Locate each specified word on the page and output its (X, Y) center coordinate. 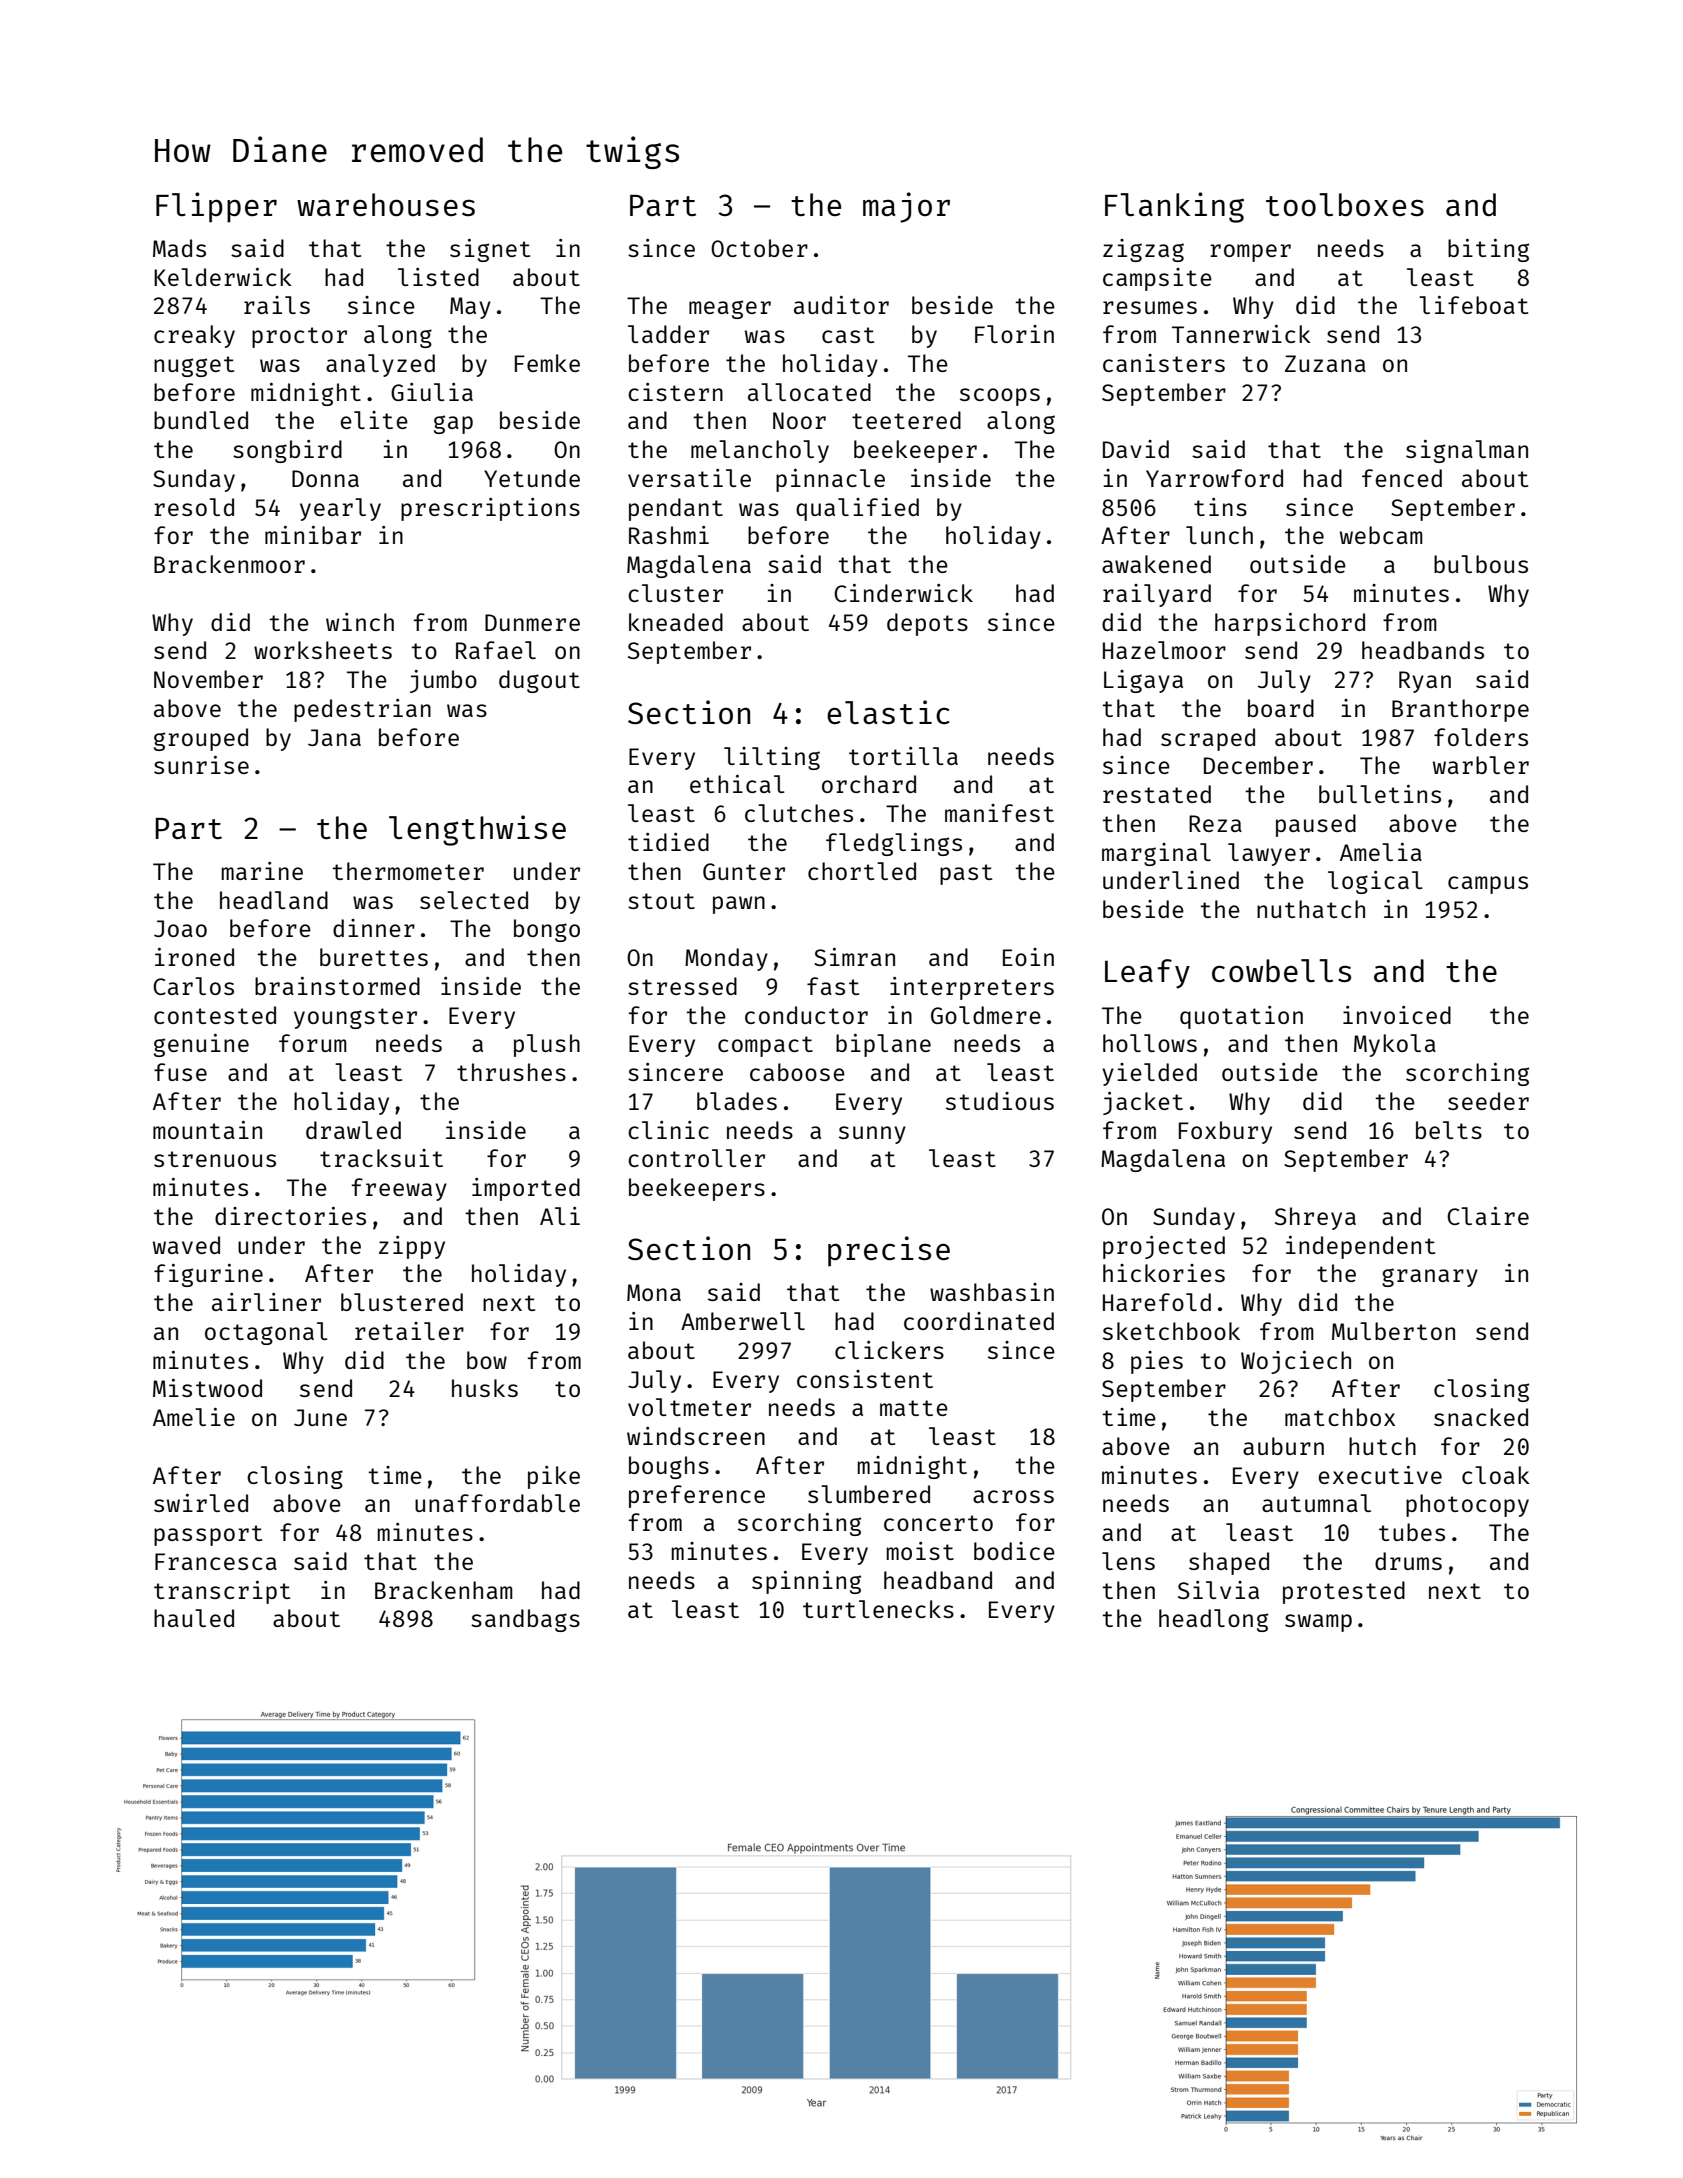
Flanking (1174, 207)
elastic (888, 712)
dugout (539, 681)
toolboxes (1345, 204)
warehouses (386, 204)
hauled (194, 1618)
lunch (1219, 535)
